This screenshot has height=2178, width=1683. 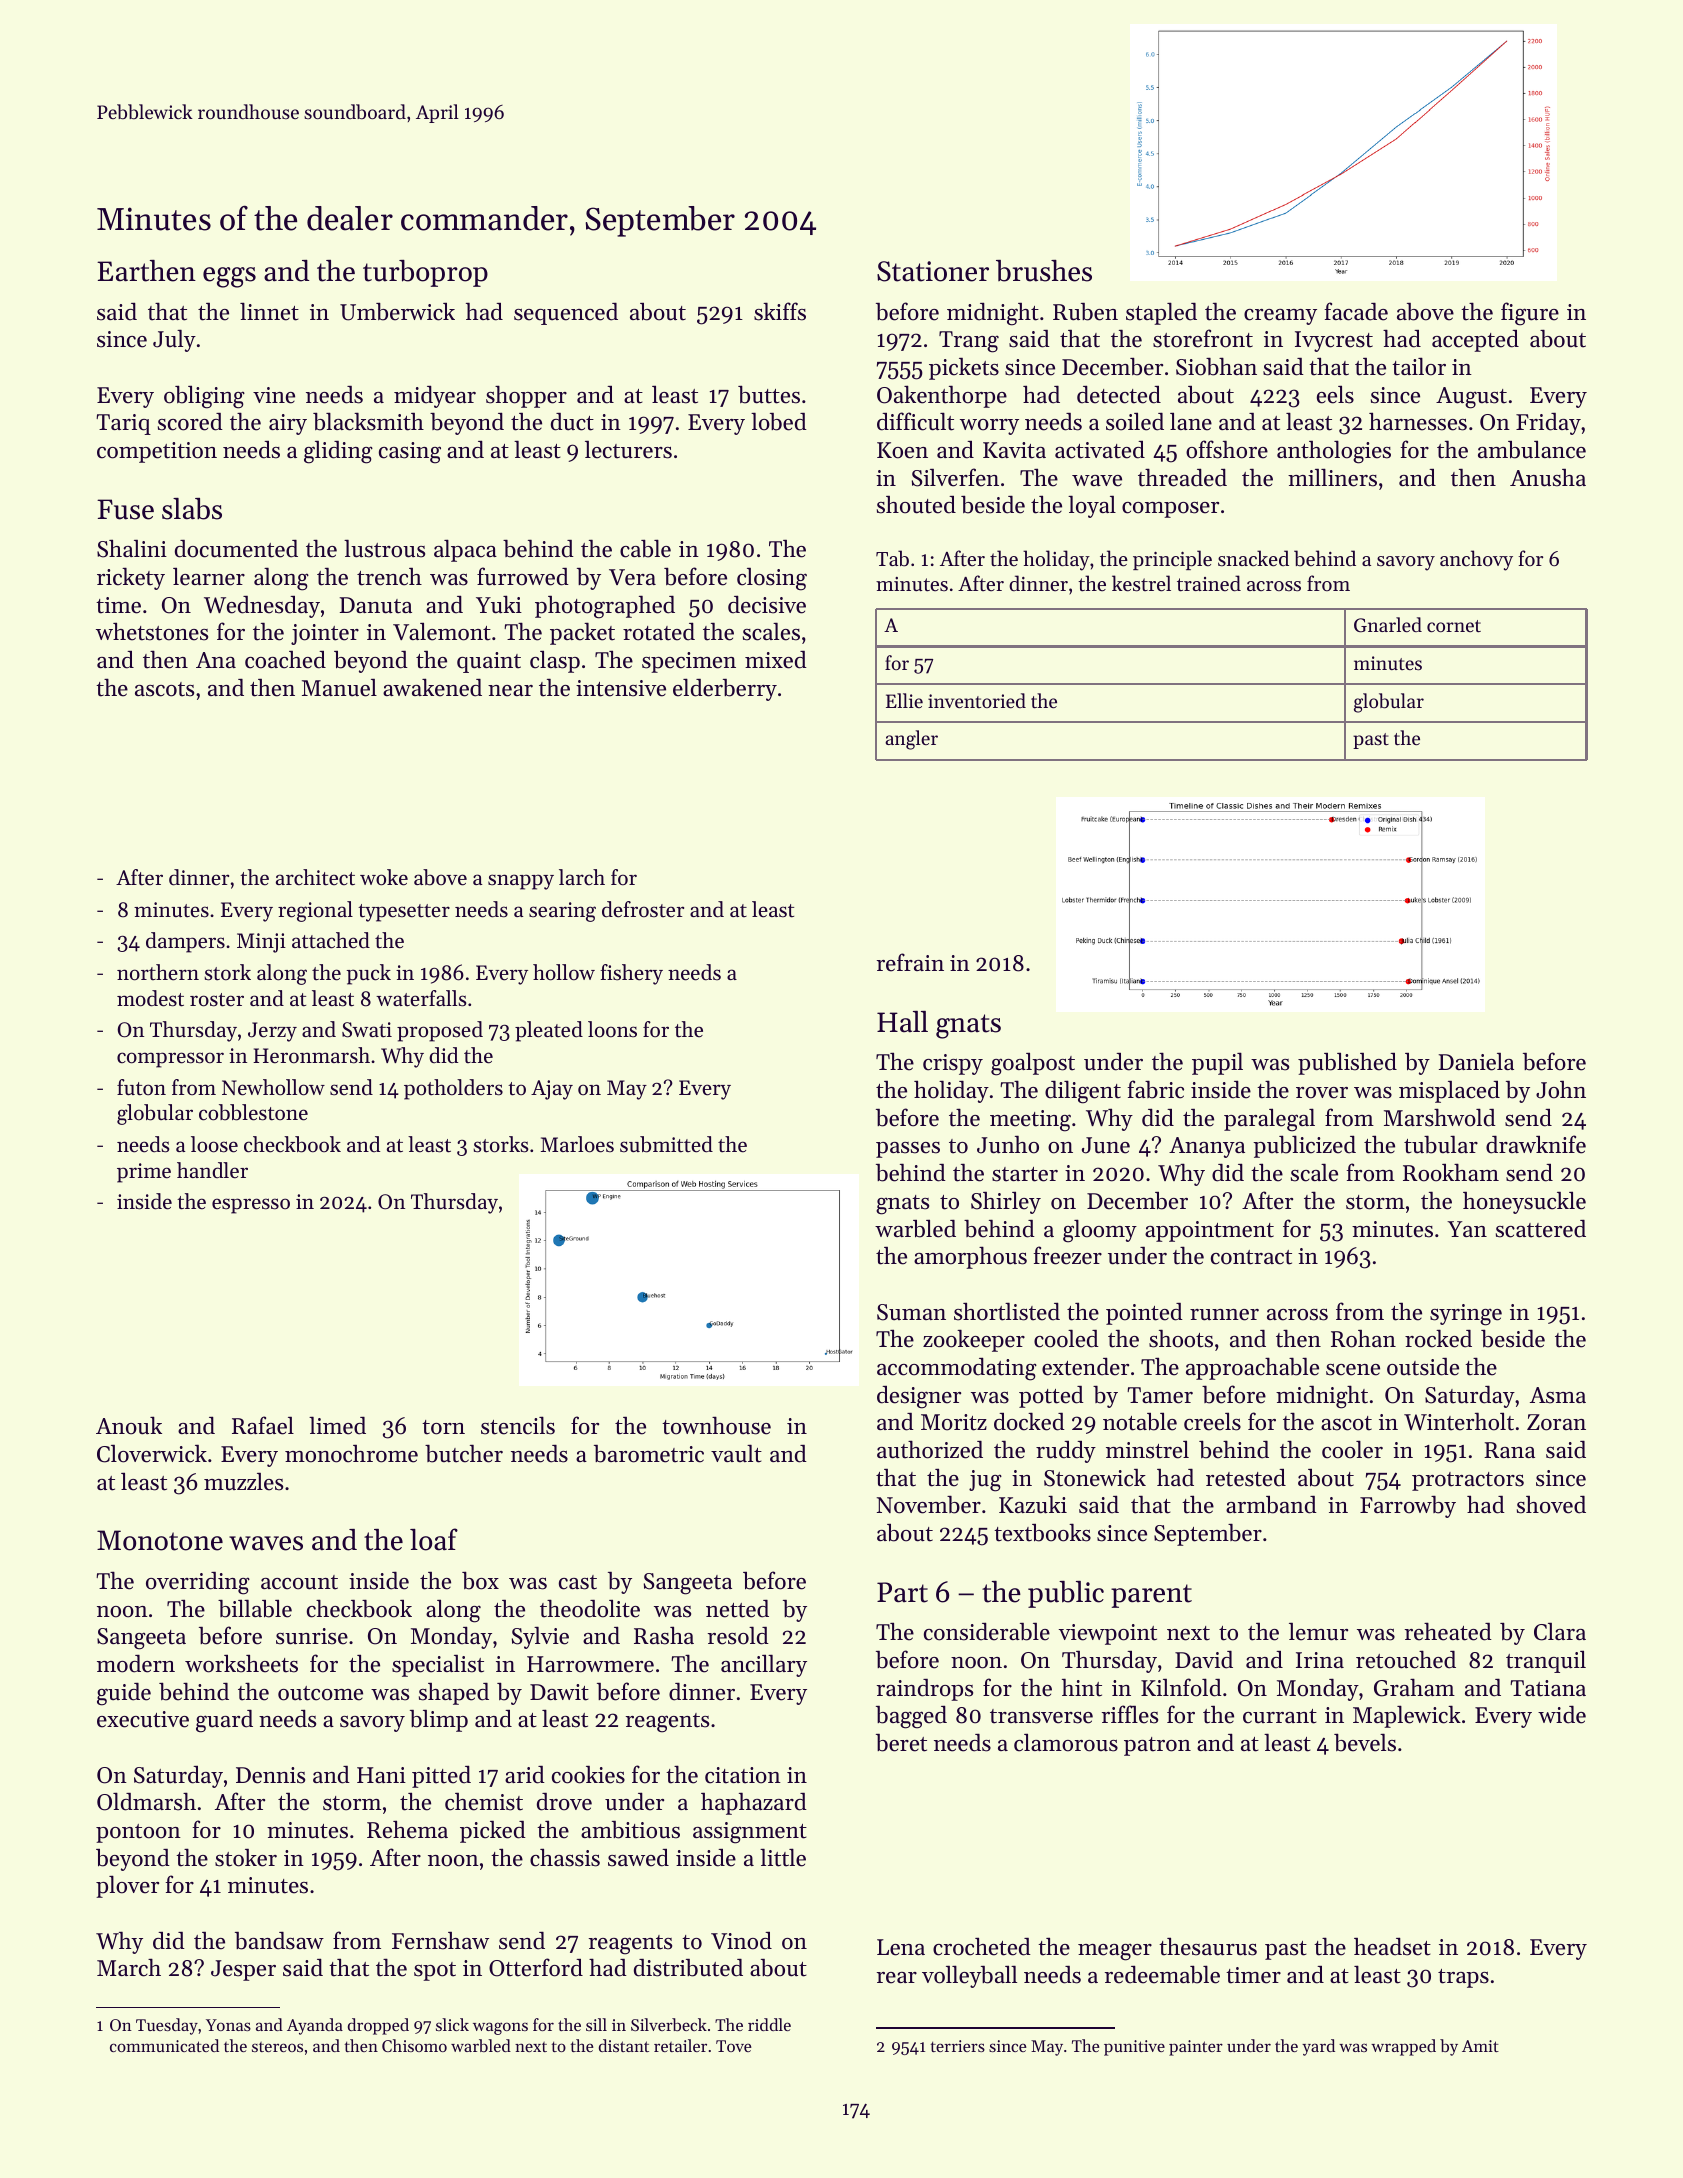 What do you see at coordinates (1463, 1978) in the screenshot?
I see `traps` at bounding box center [1463, 1978].
